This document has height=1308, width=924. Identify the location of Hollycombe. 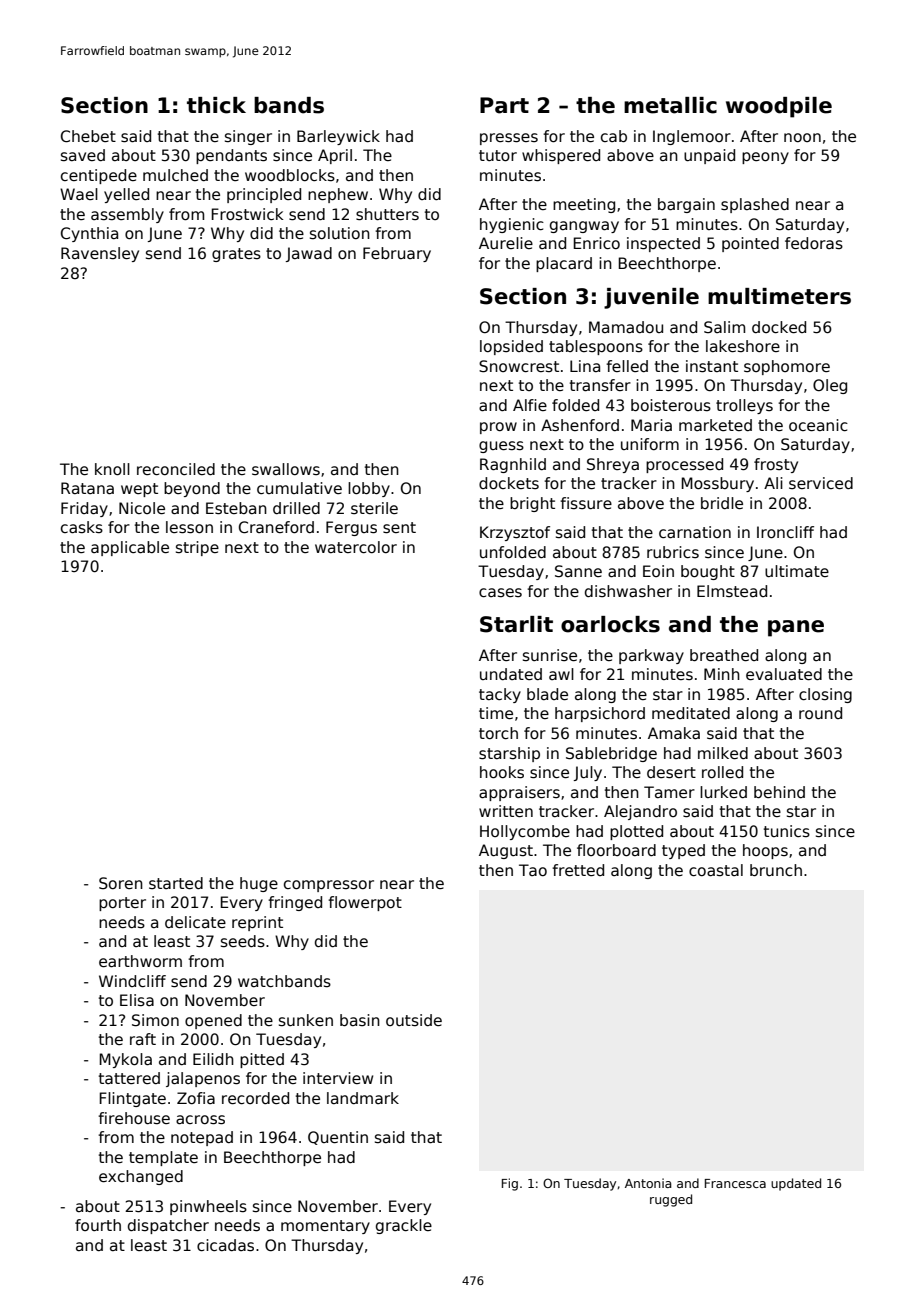
(525, 832).
